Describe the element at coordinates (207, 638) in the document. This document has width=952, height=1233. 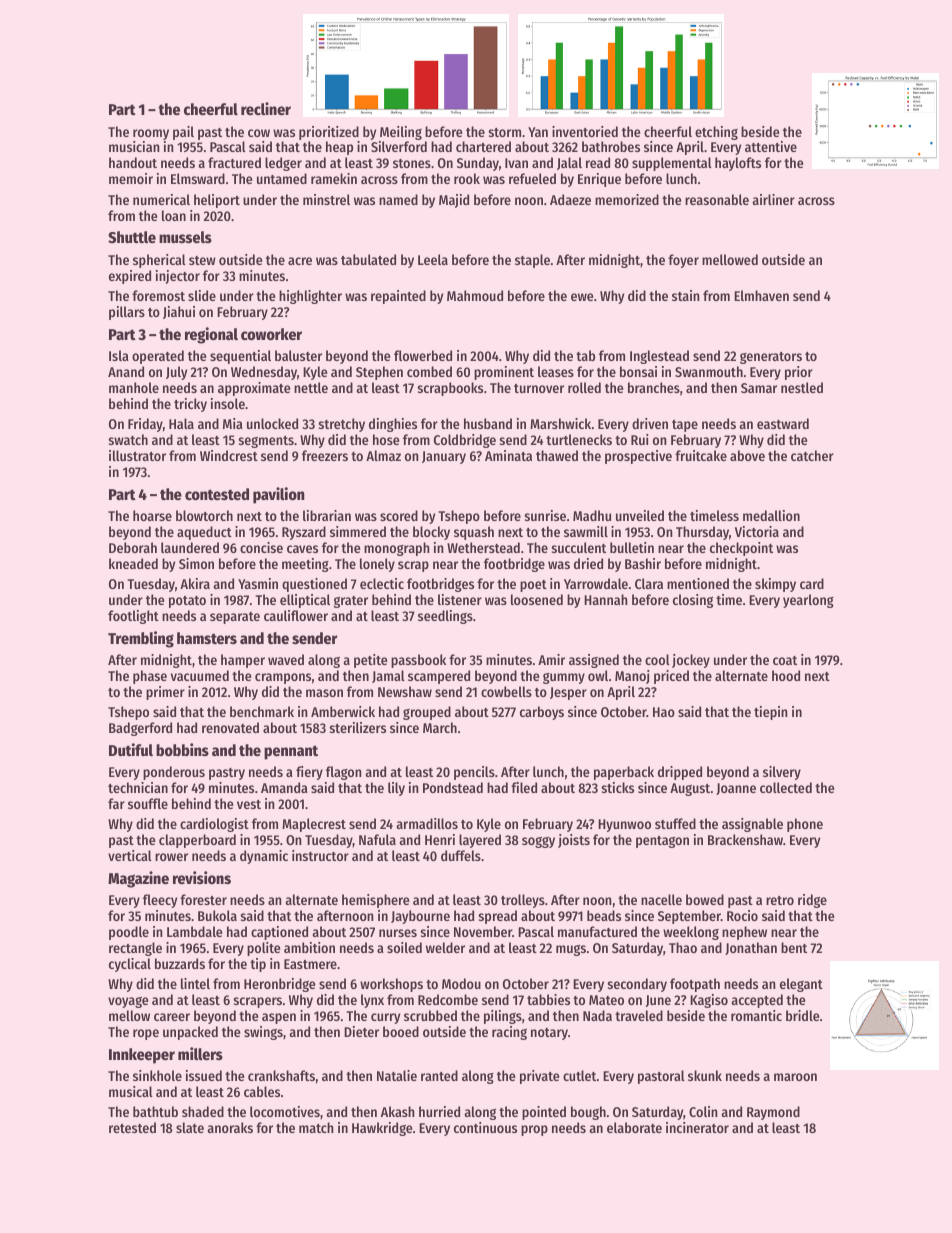
I see `hamsters` at that location.
